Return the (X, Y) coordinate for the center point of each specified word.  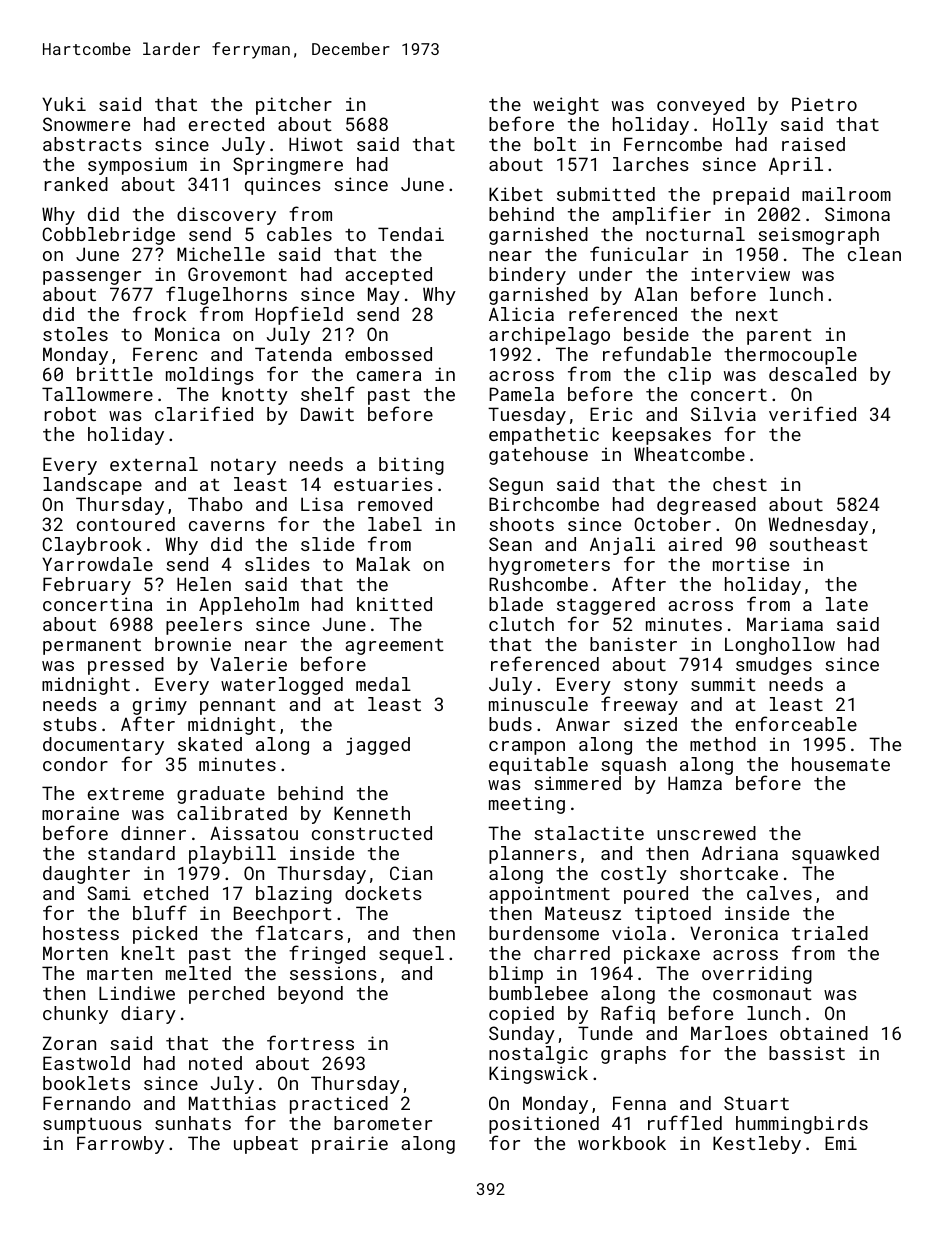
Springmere (288, 166)
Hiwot (316, 144)
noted (215, 1063)
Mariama (785, 624)
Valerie (248, 664)
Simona (857, 214)
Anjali (622, 546)
